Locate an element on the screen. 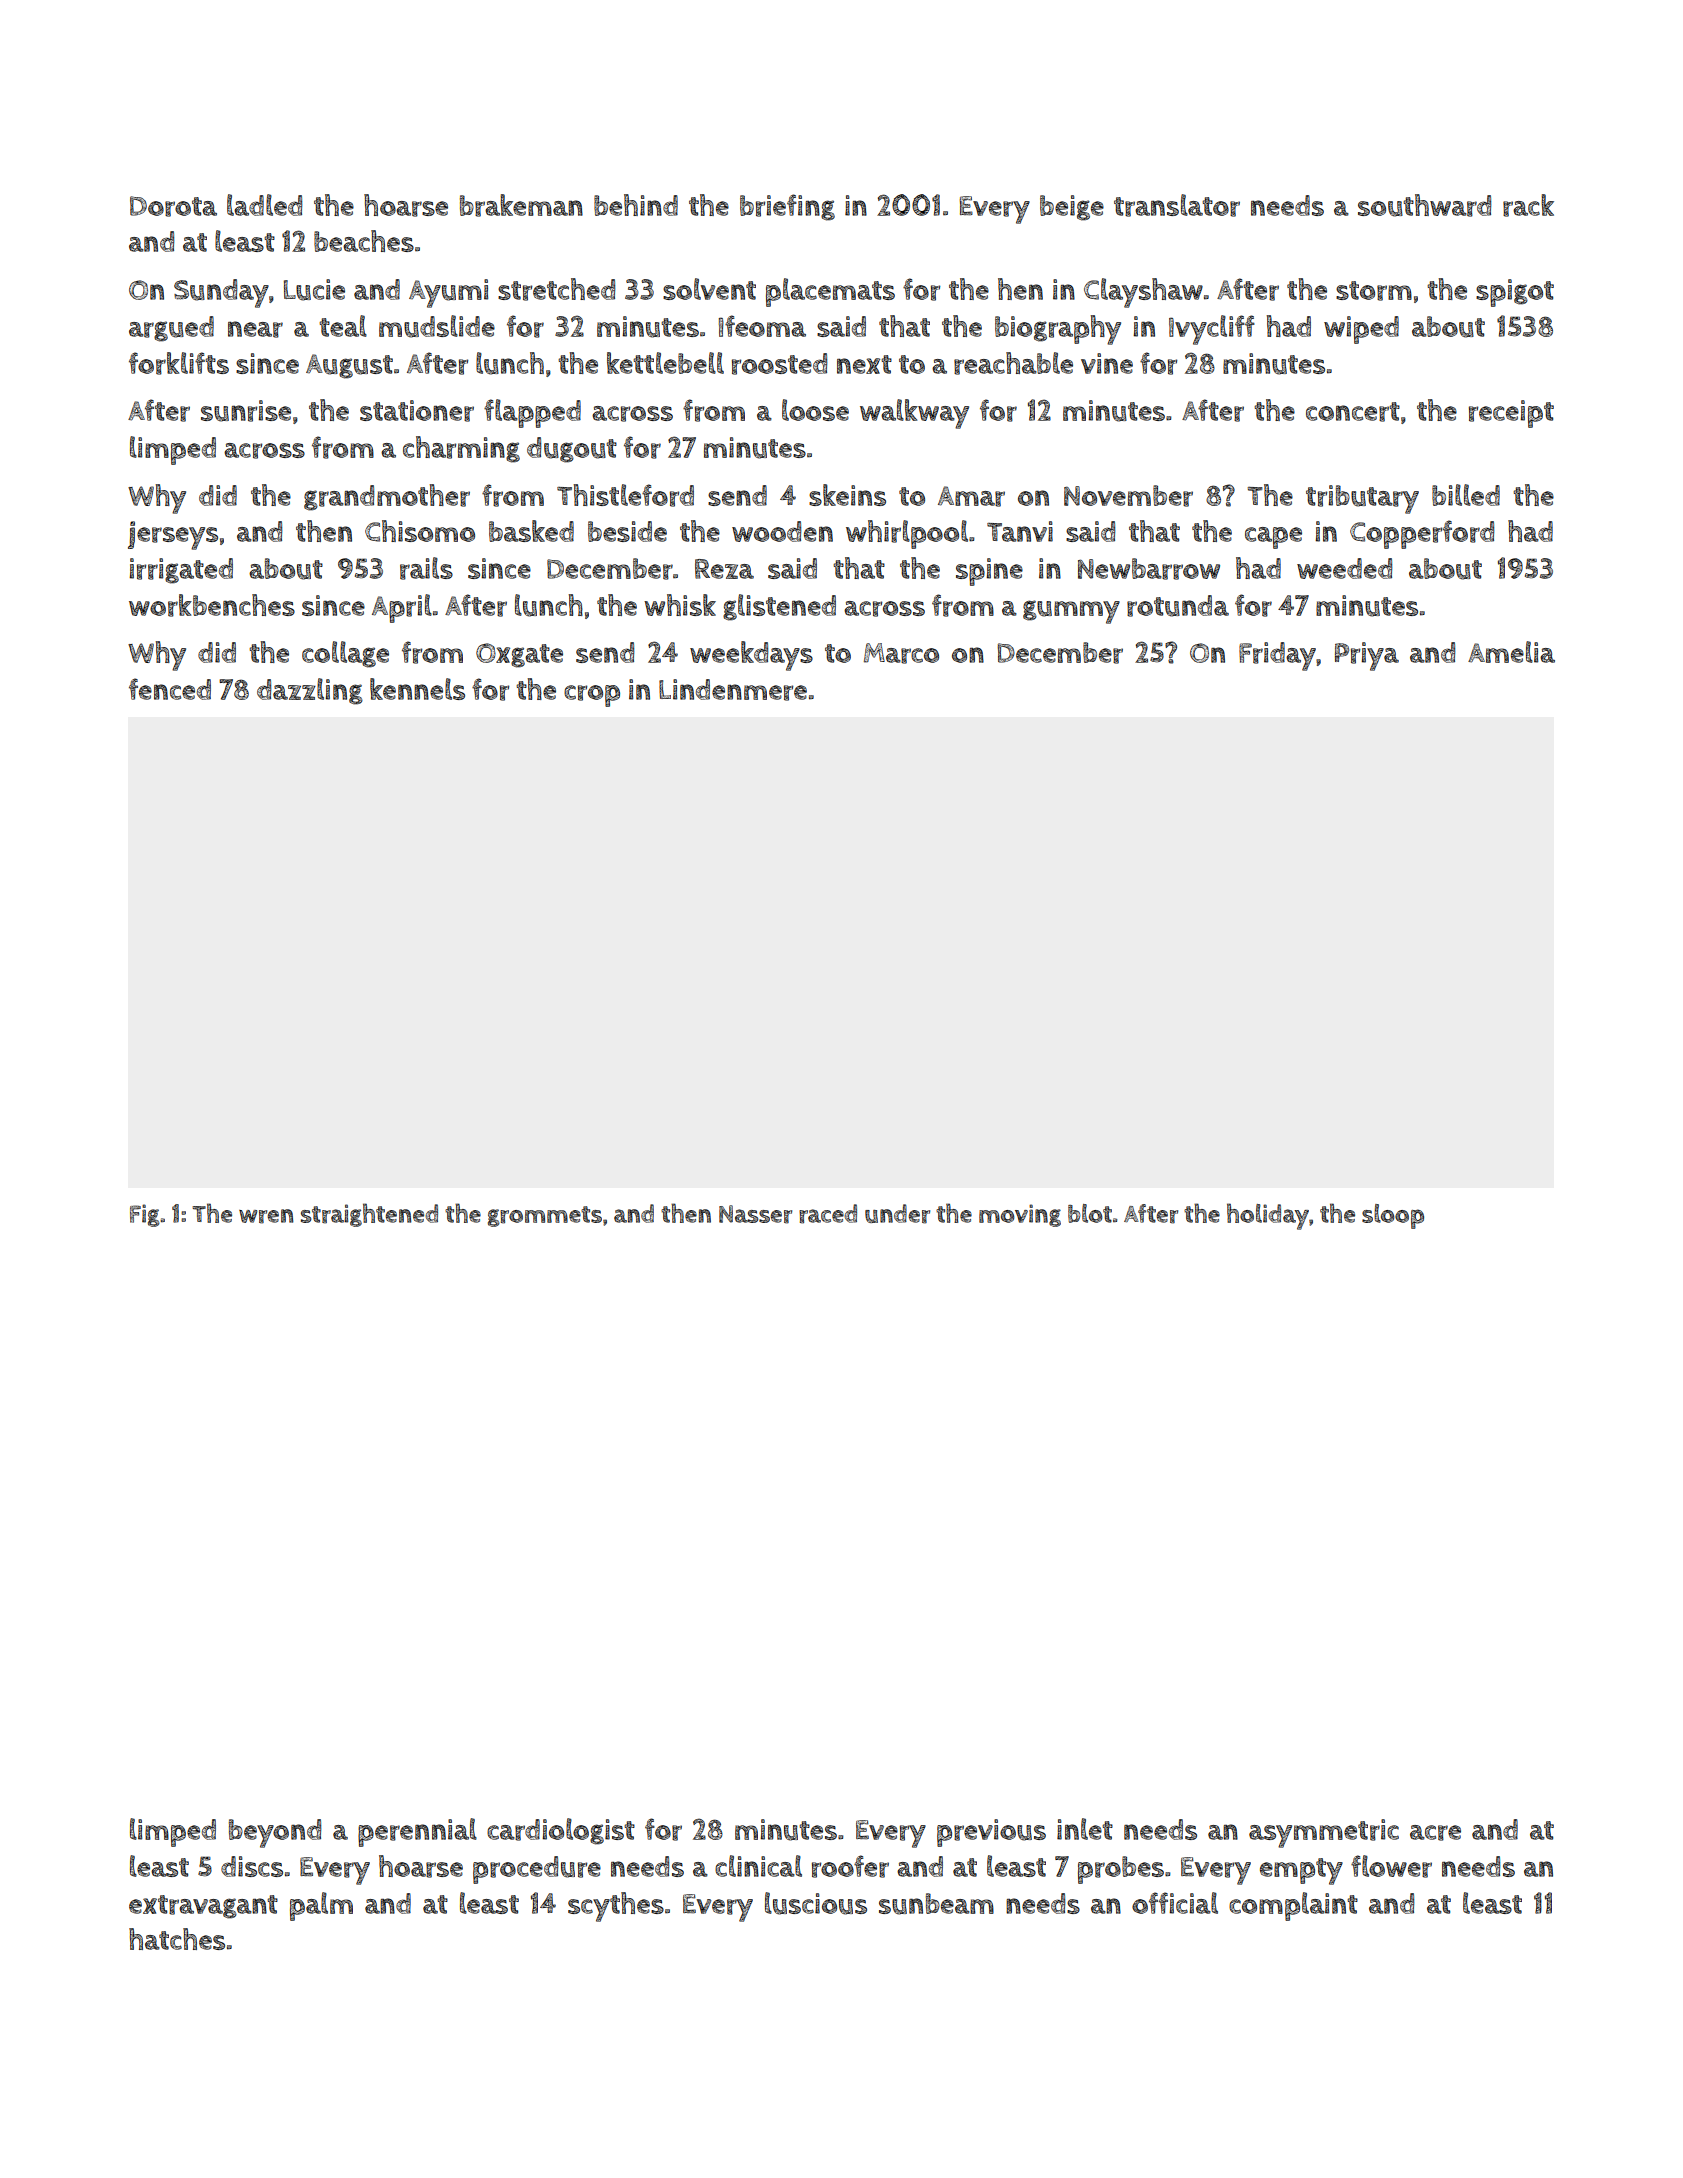 This screenshot has height=2178, width=1683. under is located at coordinates (897, 1214).
